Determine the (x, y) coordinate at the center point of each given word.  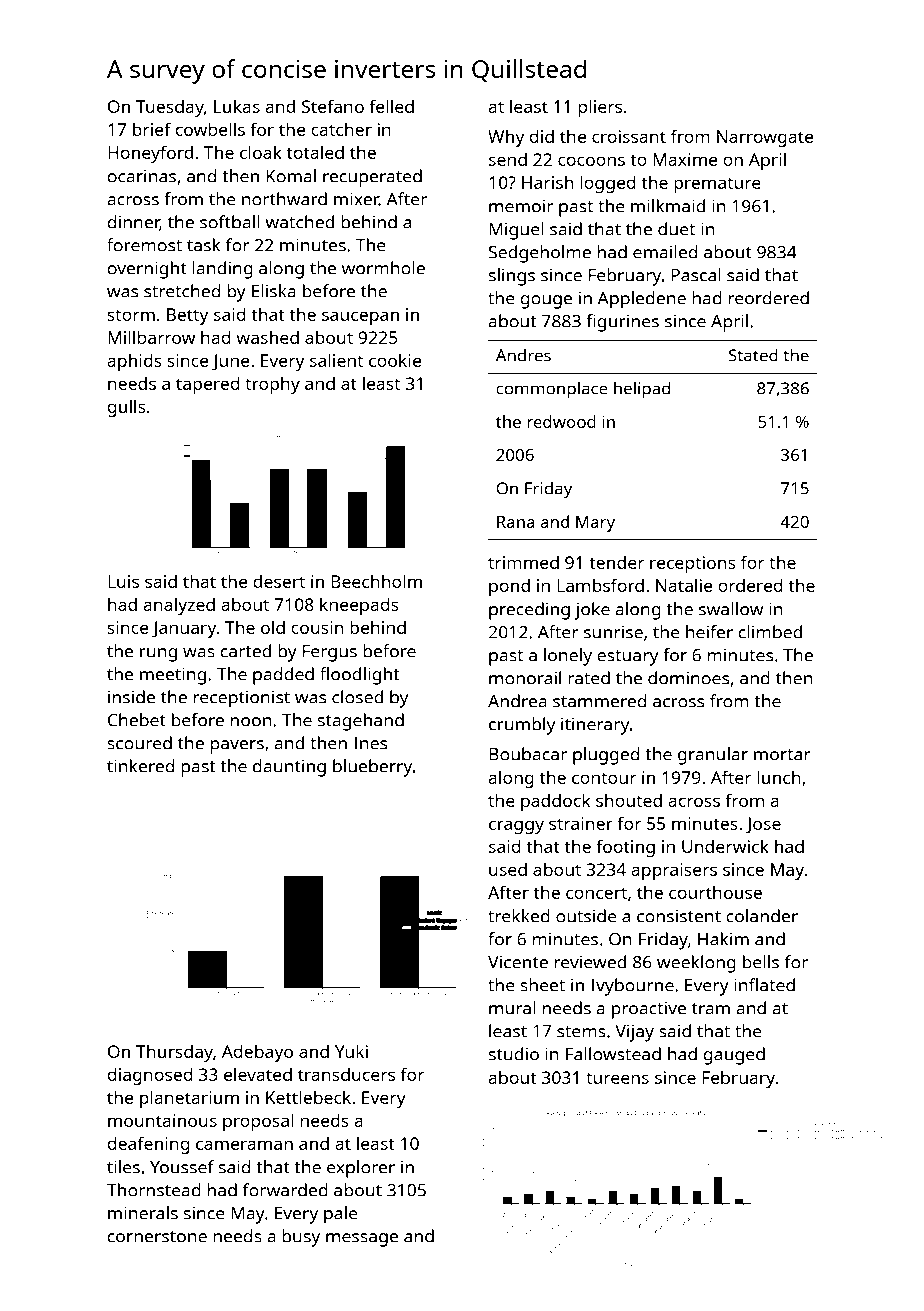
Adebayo (257, 1053)
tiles (123, 1167)
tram (711, 1009)
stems (581, 1032)
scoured (139, 743)
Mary (595, 524)
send (508, 159)
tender (616, 562)
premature (717, 185)
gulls (127, 408)
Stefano (333, 106)
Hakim (723, 939)
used (508, 869)
